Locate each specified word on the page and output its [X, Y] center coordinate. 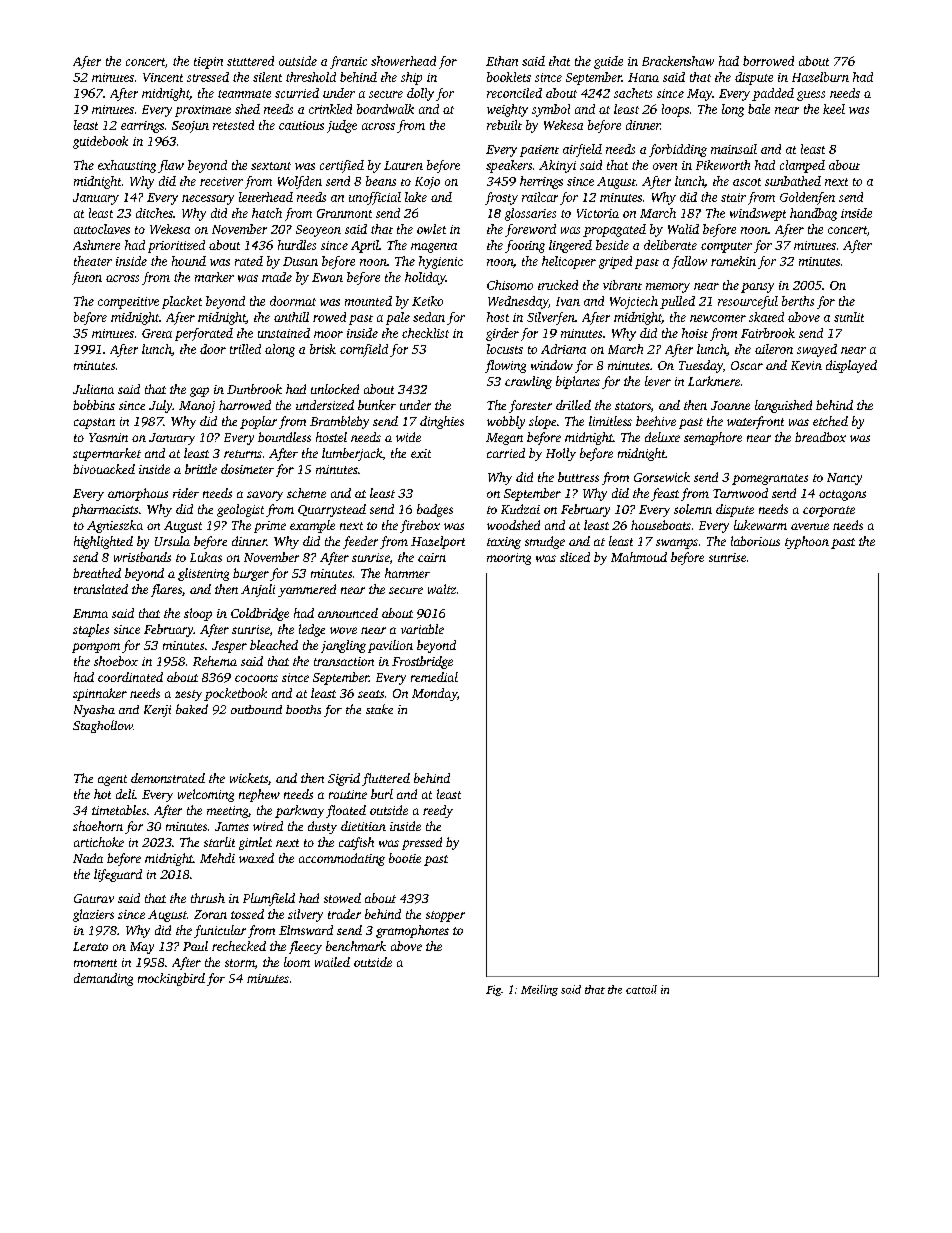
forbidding [678, 150]
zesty [188, 695]
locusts [505, 349]
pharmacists [105, 510]
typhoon [807, 542]
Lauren [403, 165]
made [277, 277]
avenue [810, 526]
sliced [575, 557]
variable [422, 629]
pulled [677, 302]
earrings [142, 127]
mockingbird [171, 979]
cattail [641, 989]
